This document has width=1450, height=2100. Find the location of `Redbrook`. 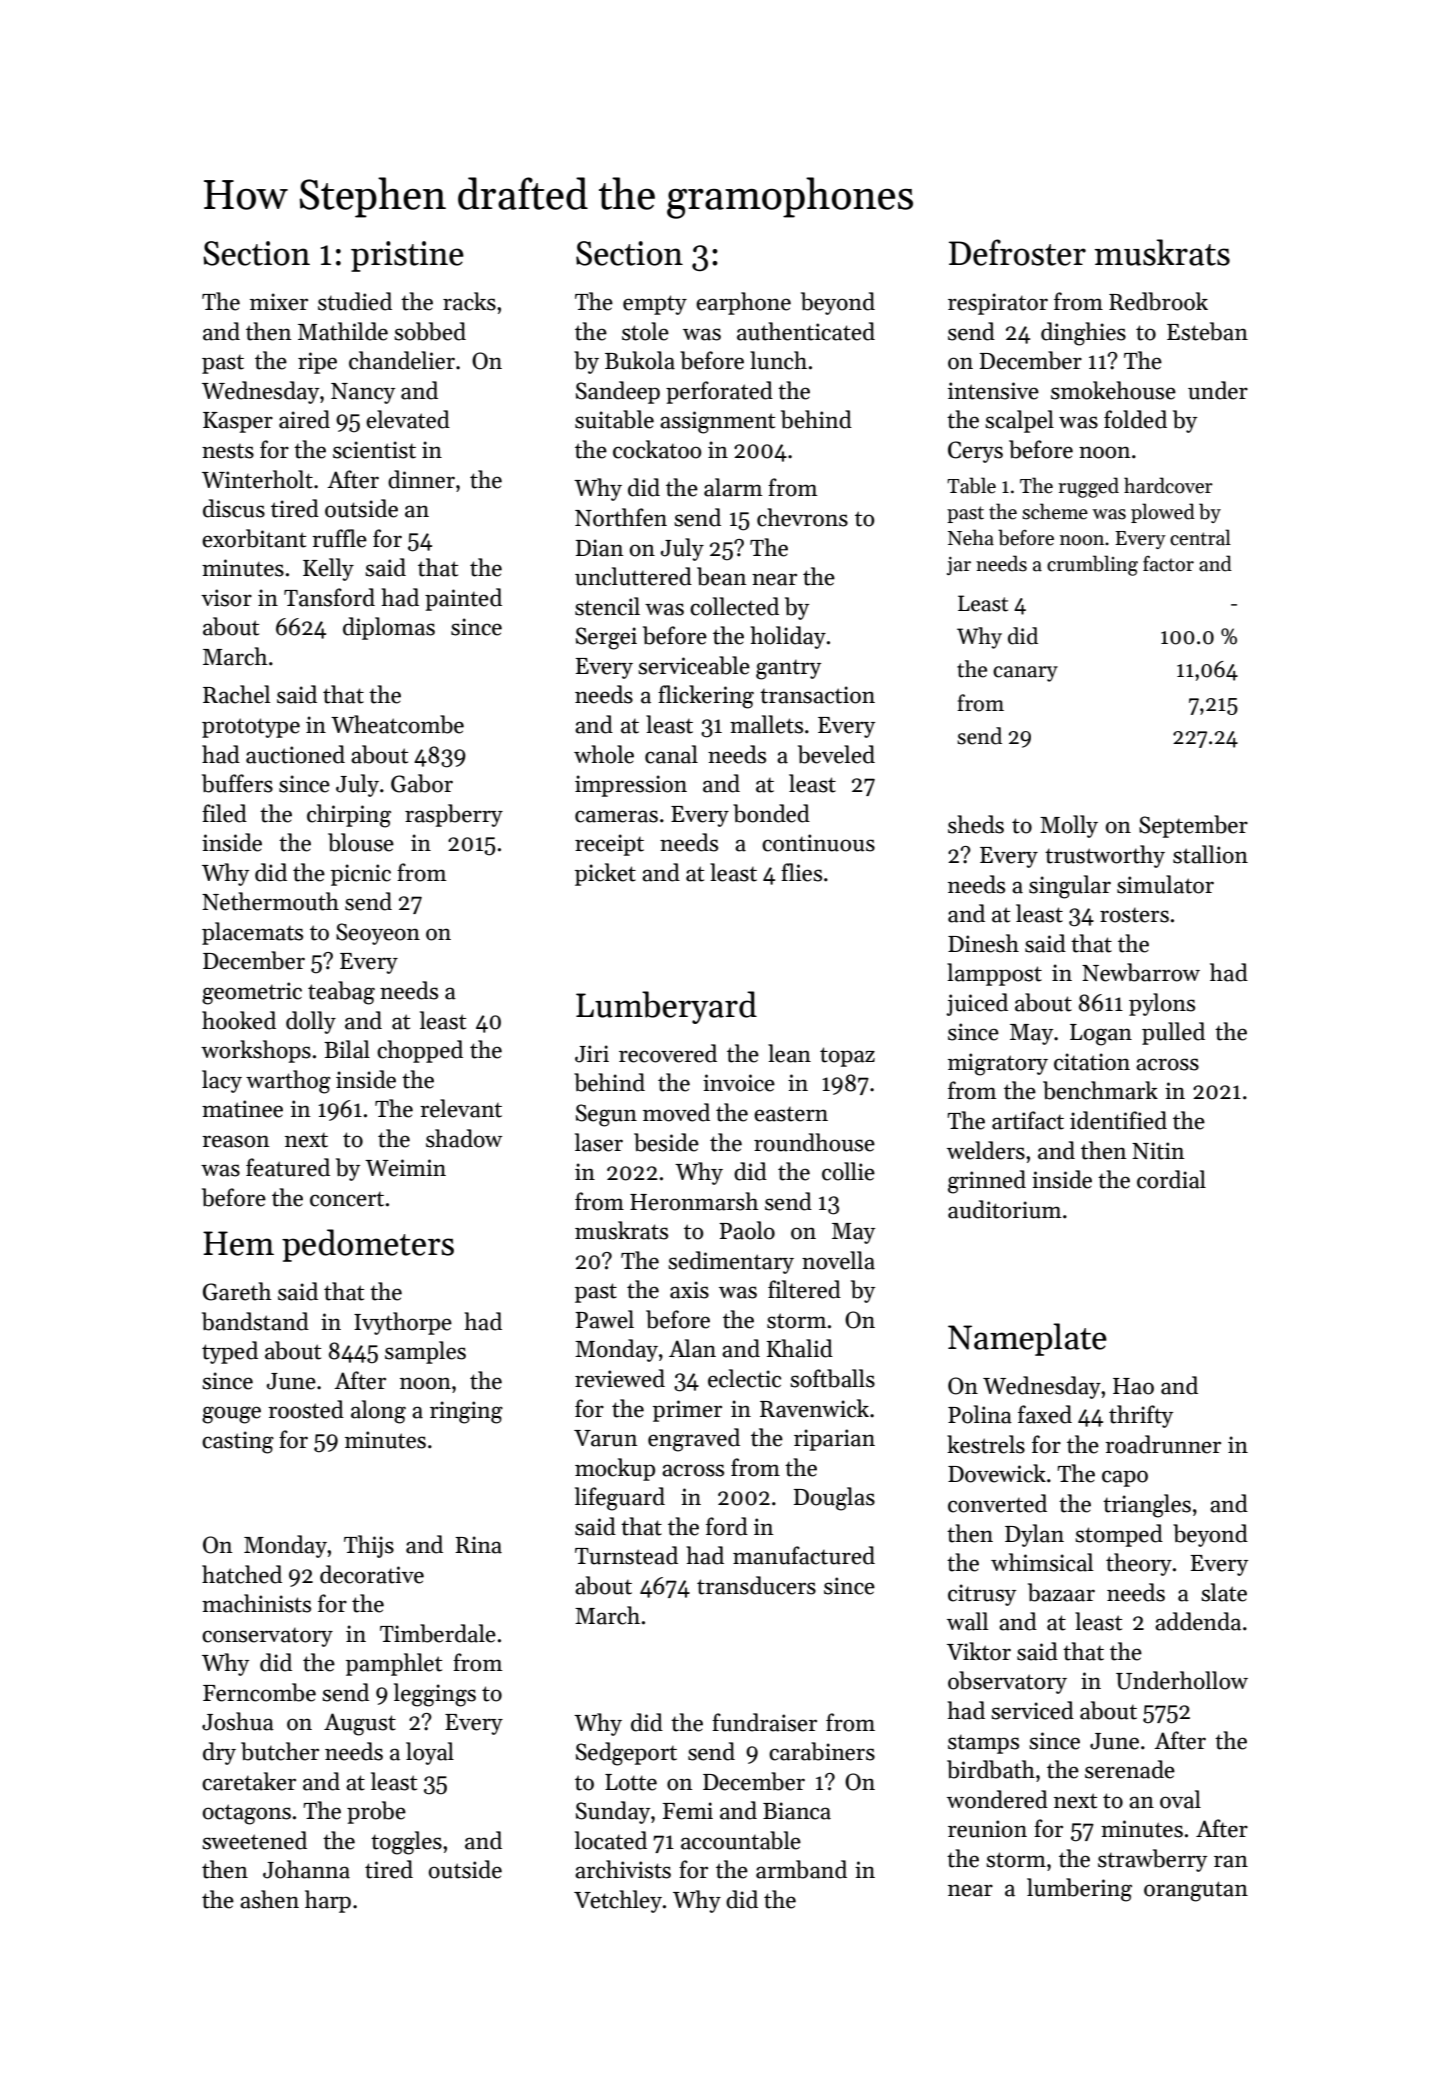

Redbrook is located at coordinates (1158, 301).
